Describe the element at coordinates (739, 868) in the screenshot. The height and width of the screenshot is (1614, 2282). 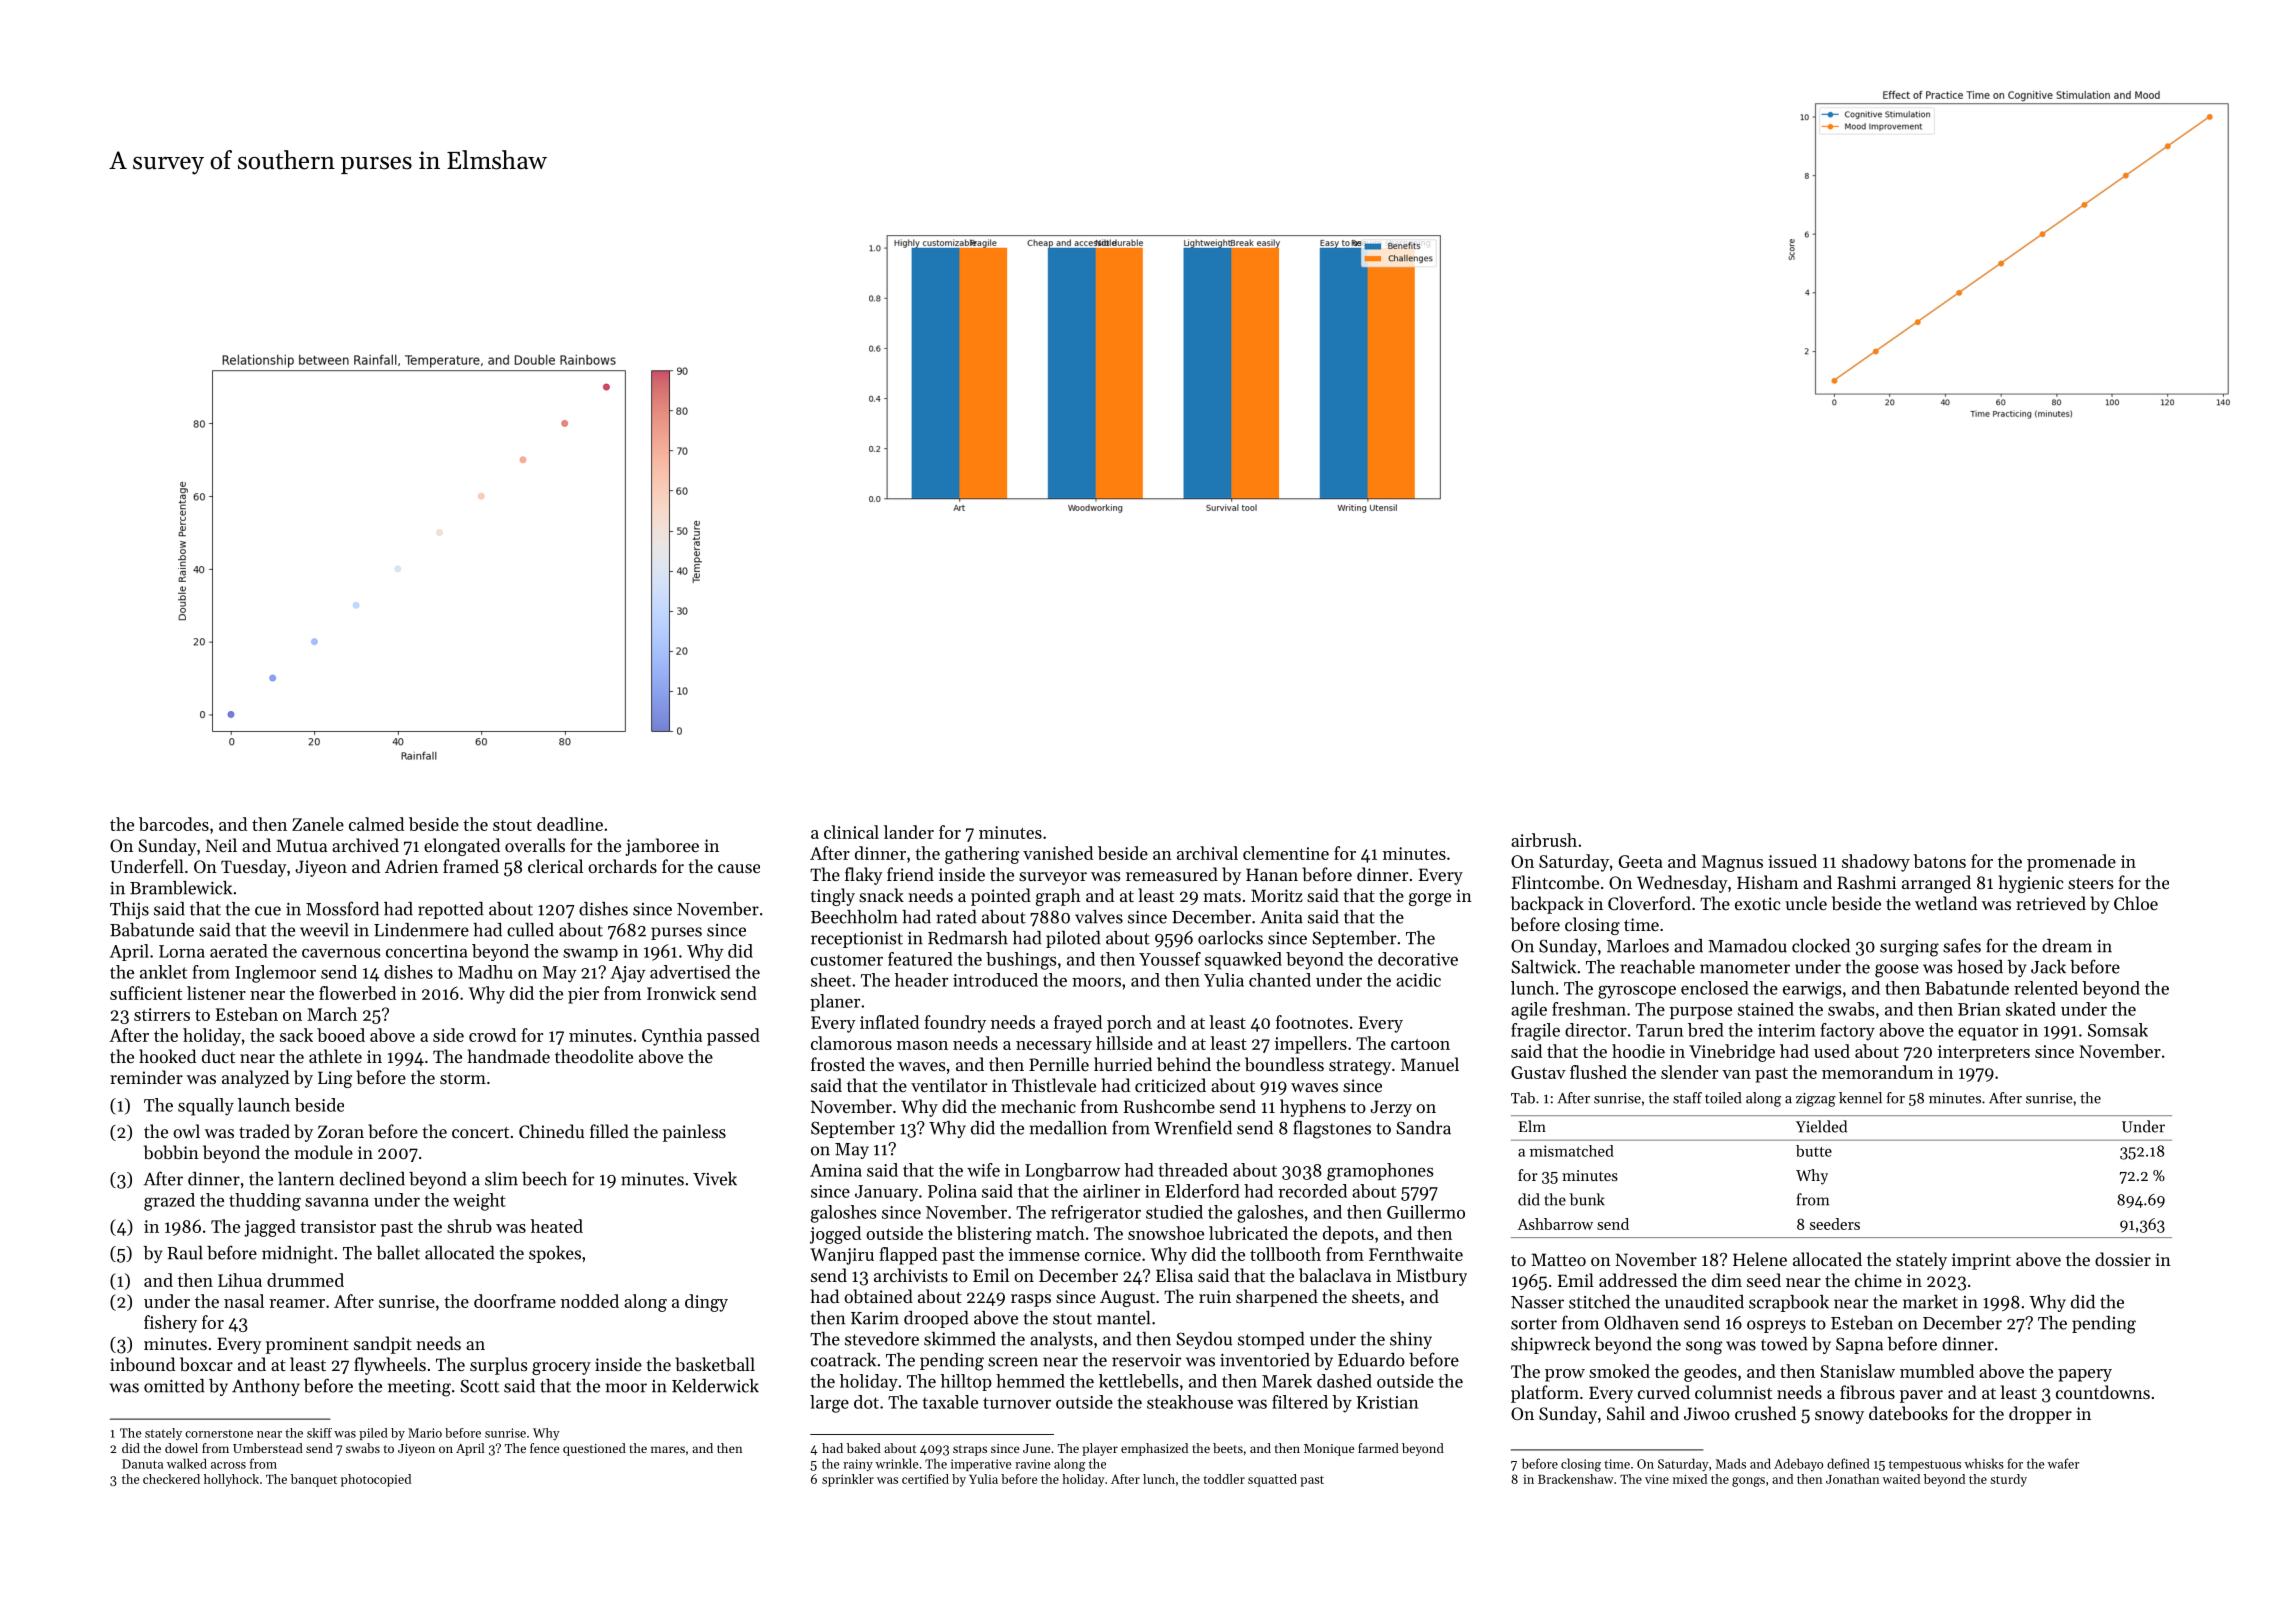
I see `cause` at that location.
